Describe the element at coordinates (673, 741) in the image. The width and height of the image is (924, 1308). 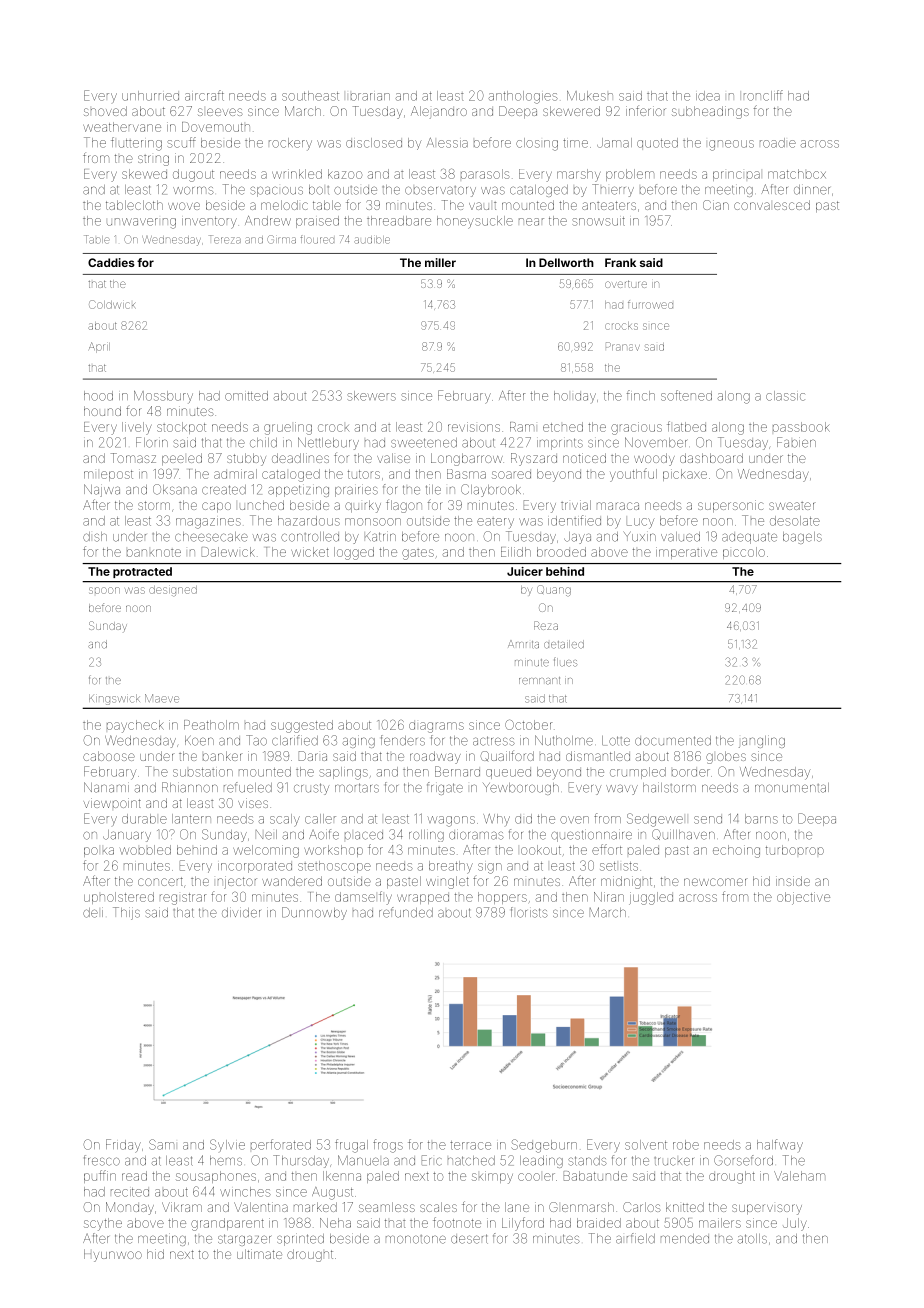
I see `documented` at that location.
